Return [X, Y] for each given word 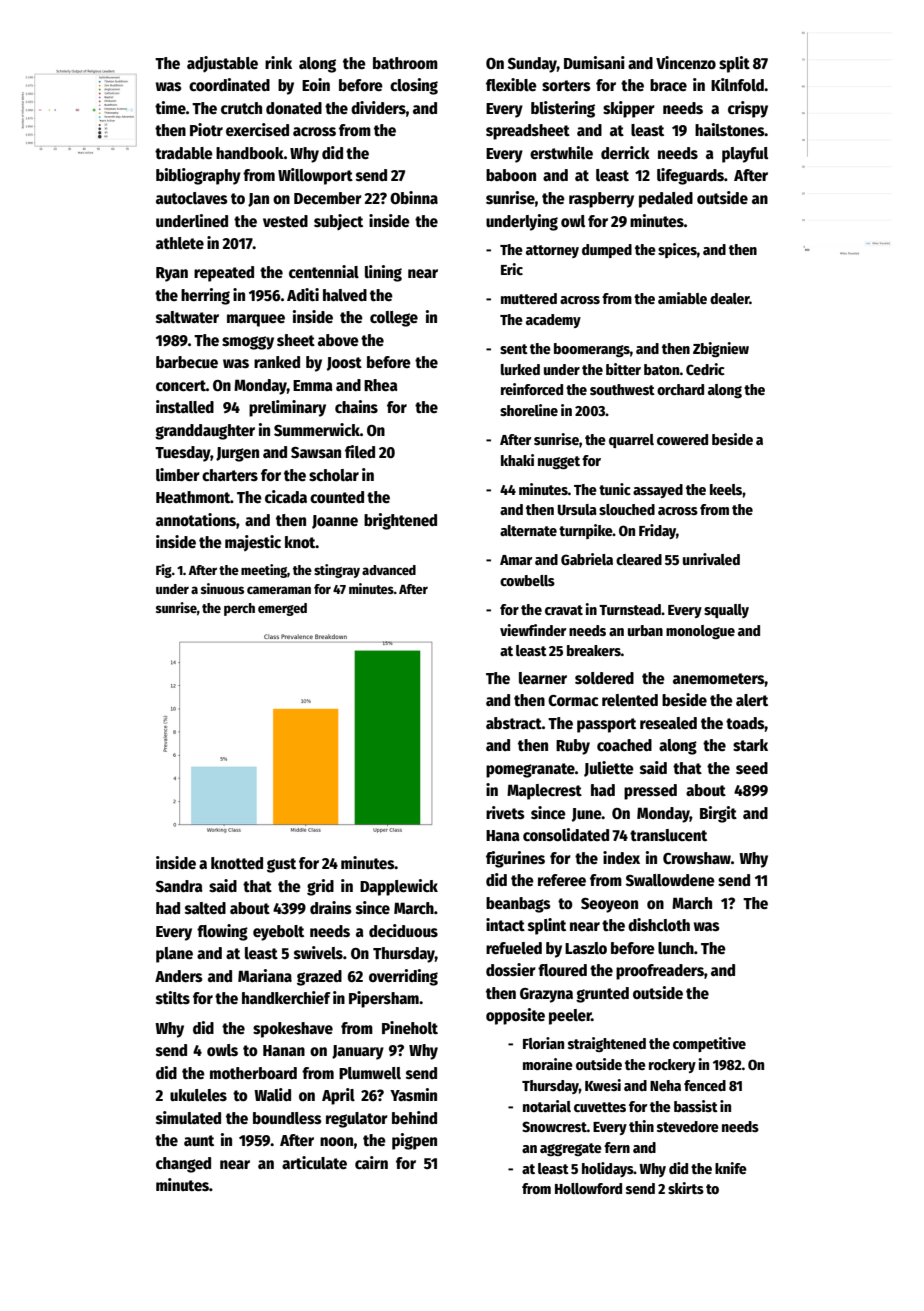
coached [624, 745]
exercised [257, 130]
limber [178, 475]
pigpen [414, 1141]
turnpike [586, 531]
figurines [515, 859]
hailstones [730, 130]
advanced [389, 570]
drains [331, 907]
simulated [188, 1118]
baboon [511, 175]
